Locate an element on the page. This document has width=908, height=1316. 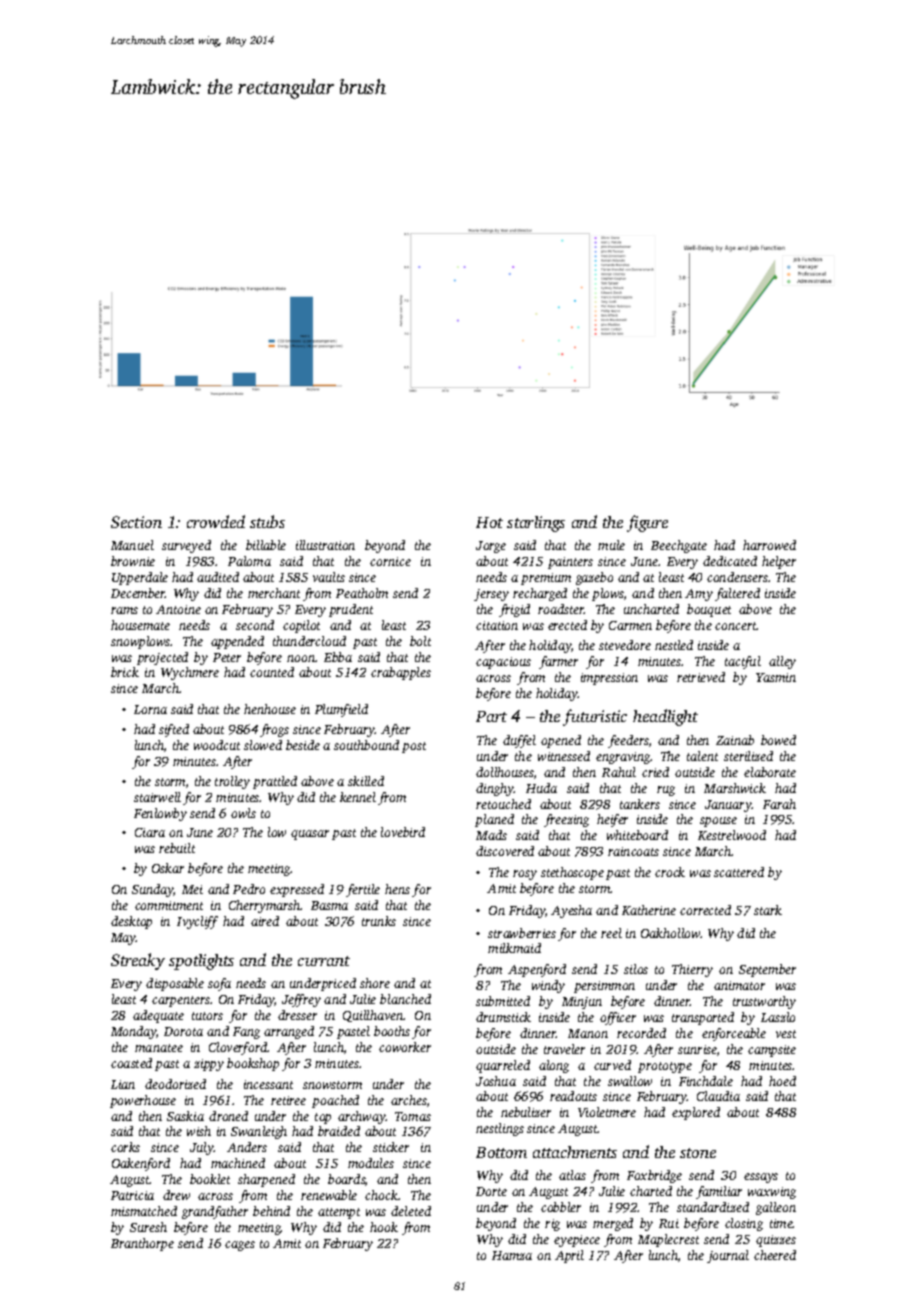
figure is located at coordinates (647, 523).
